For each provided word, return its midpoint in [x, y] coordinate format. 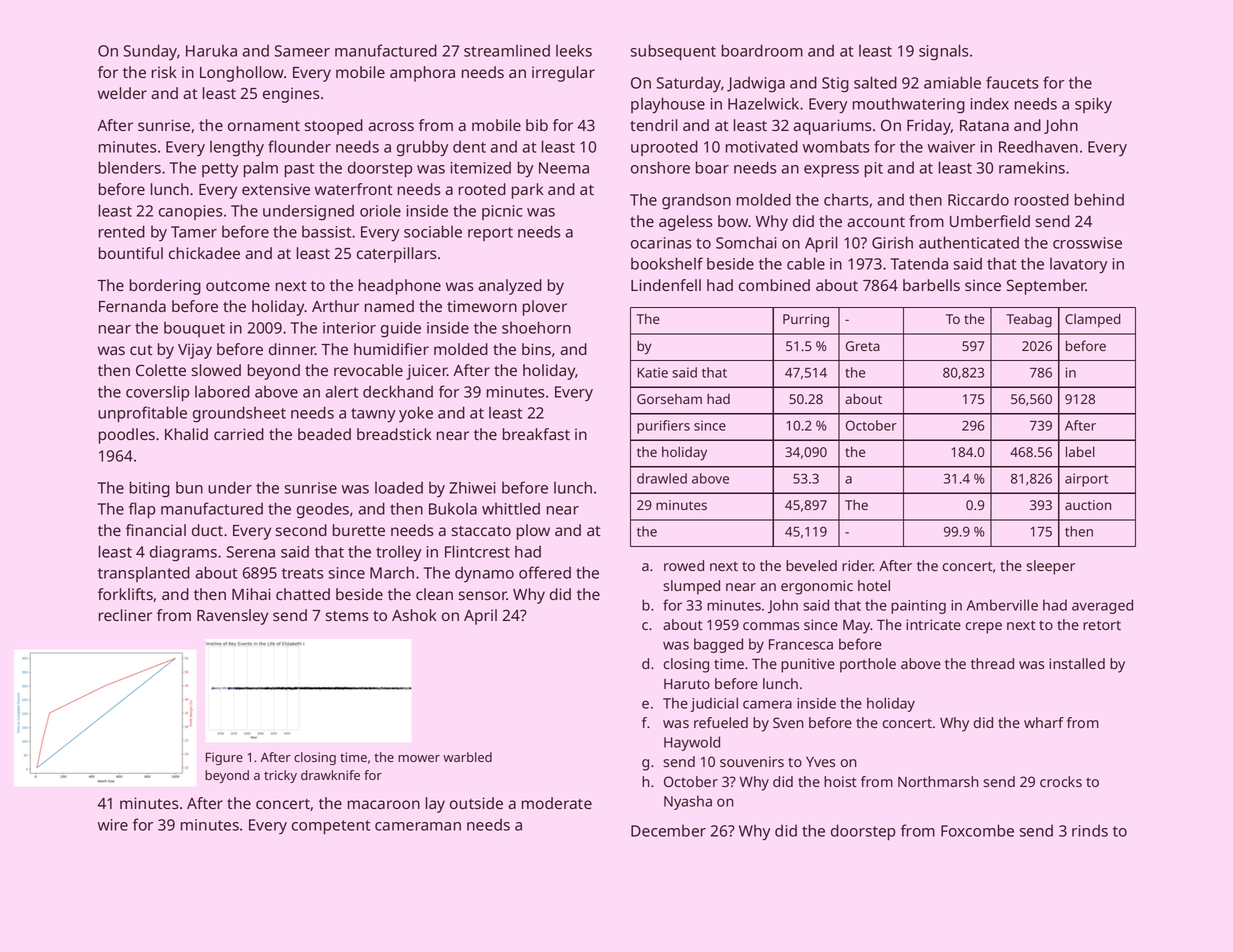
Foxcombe [977, 830]
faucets [1012, 82]
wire [113, 825]
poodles [127, 436]
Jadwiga [756, 84]
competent [331, 827]
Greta [863, 346]
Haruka [211, 51]
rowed [684, 565]
